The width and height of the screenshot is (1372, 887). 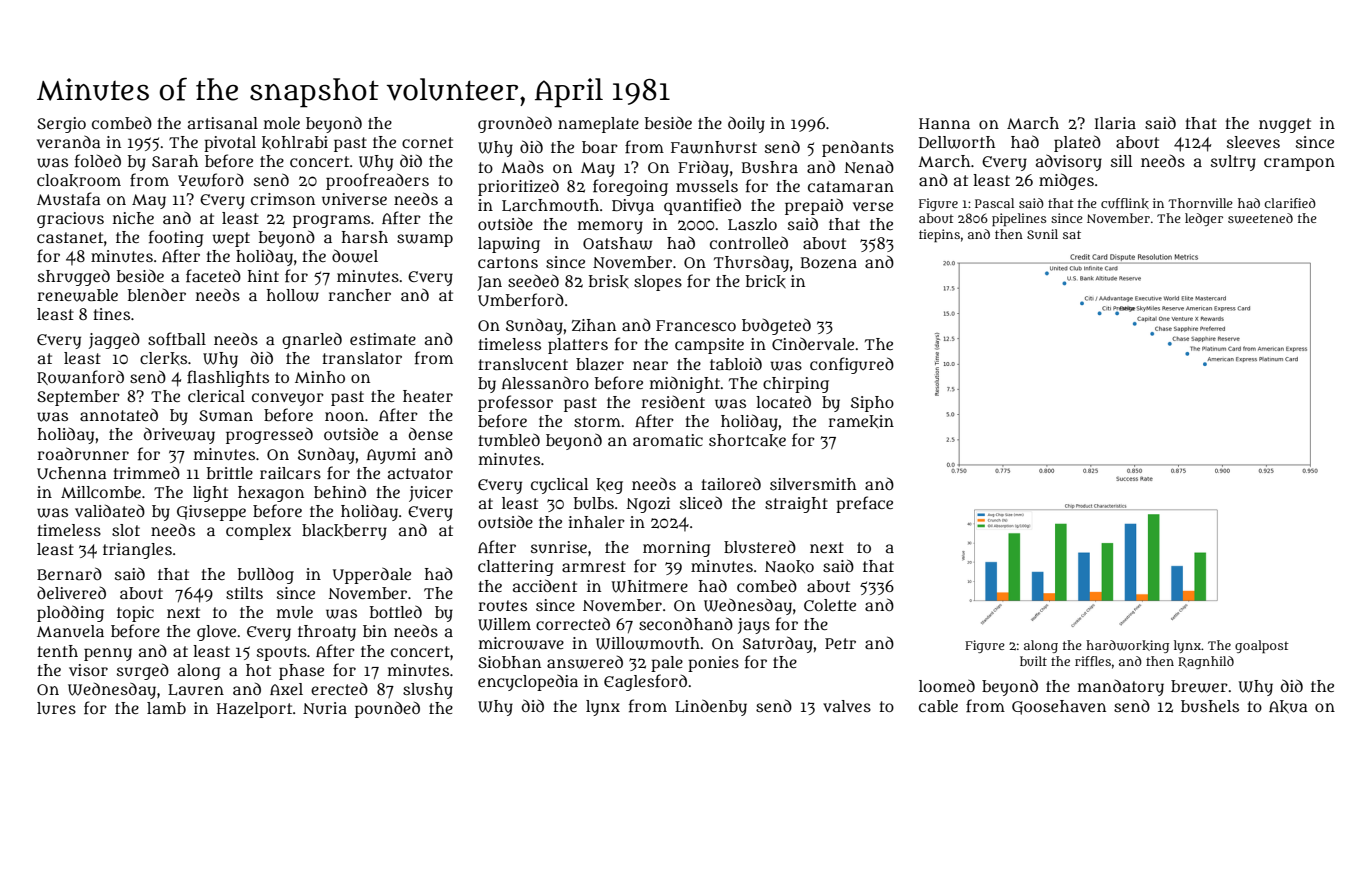 I want to click on preface, so click(x=864, y=504).
